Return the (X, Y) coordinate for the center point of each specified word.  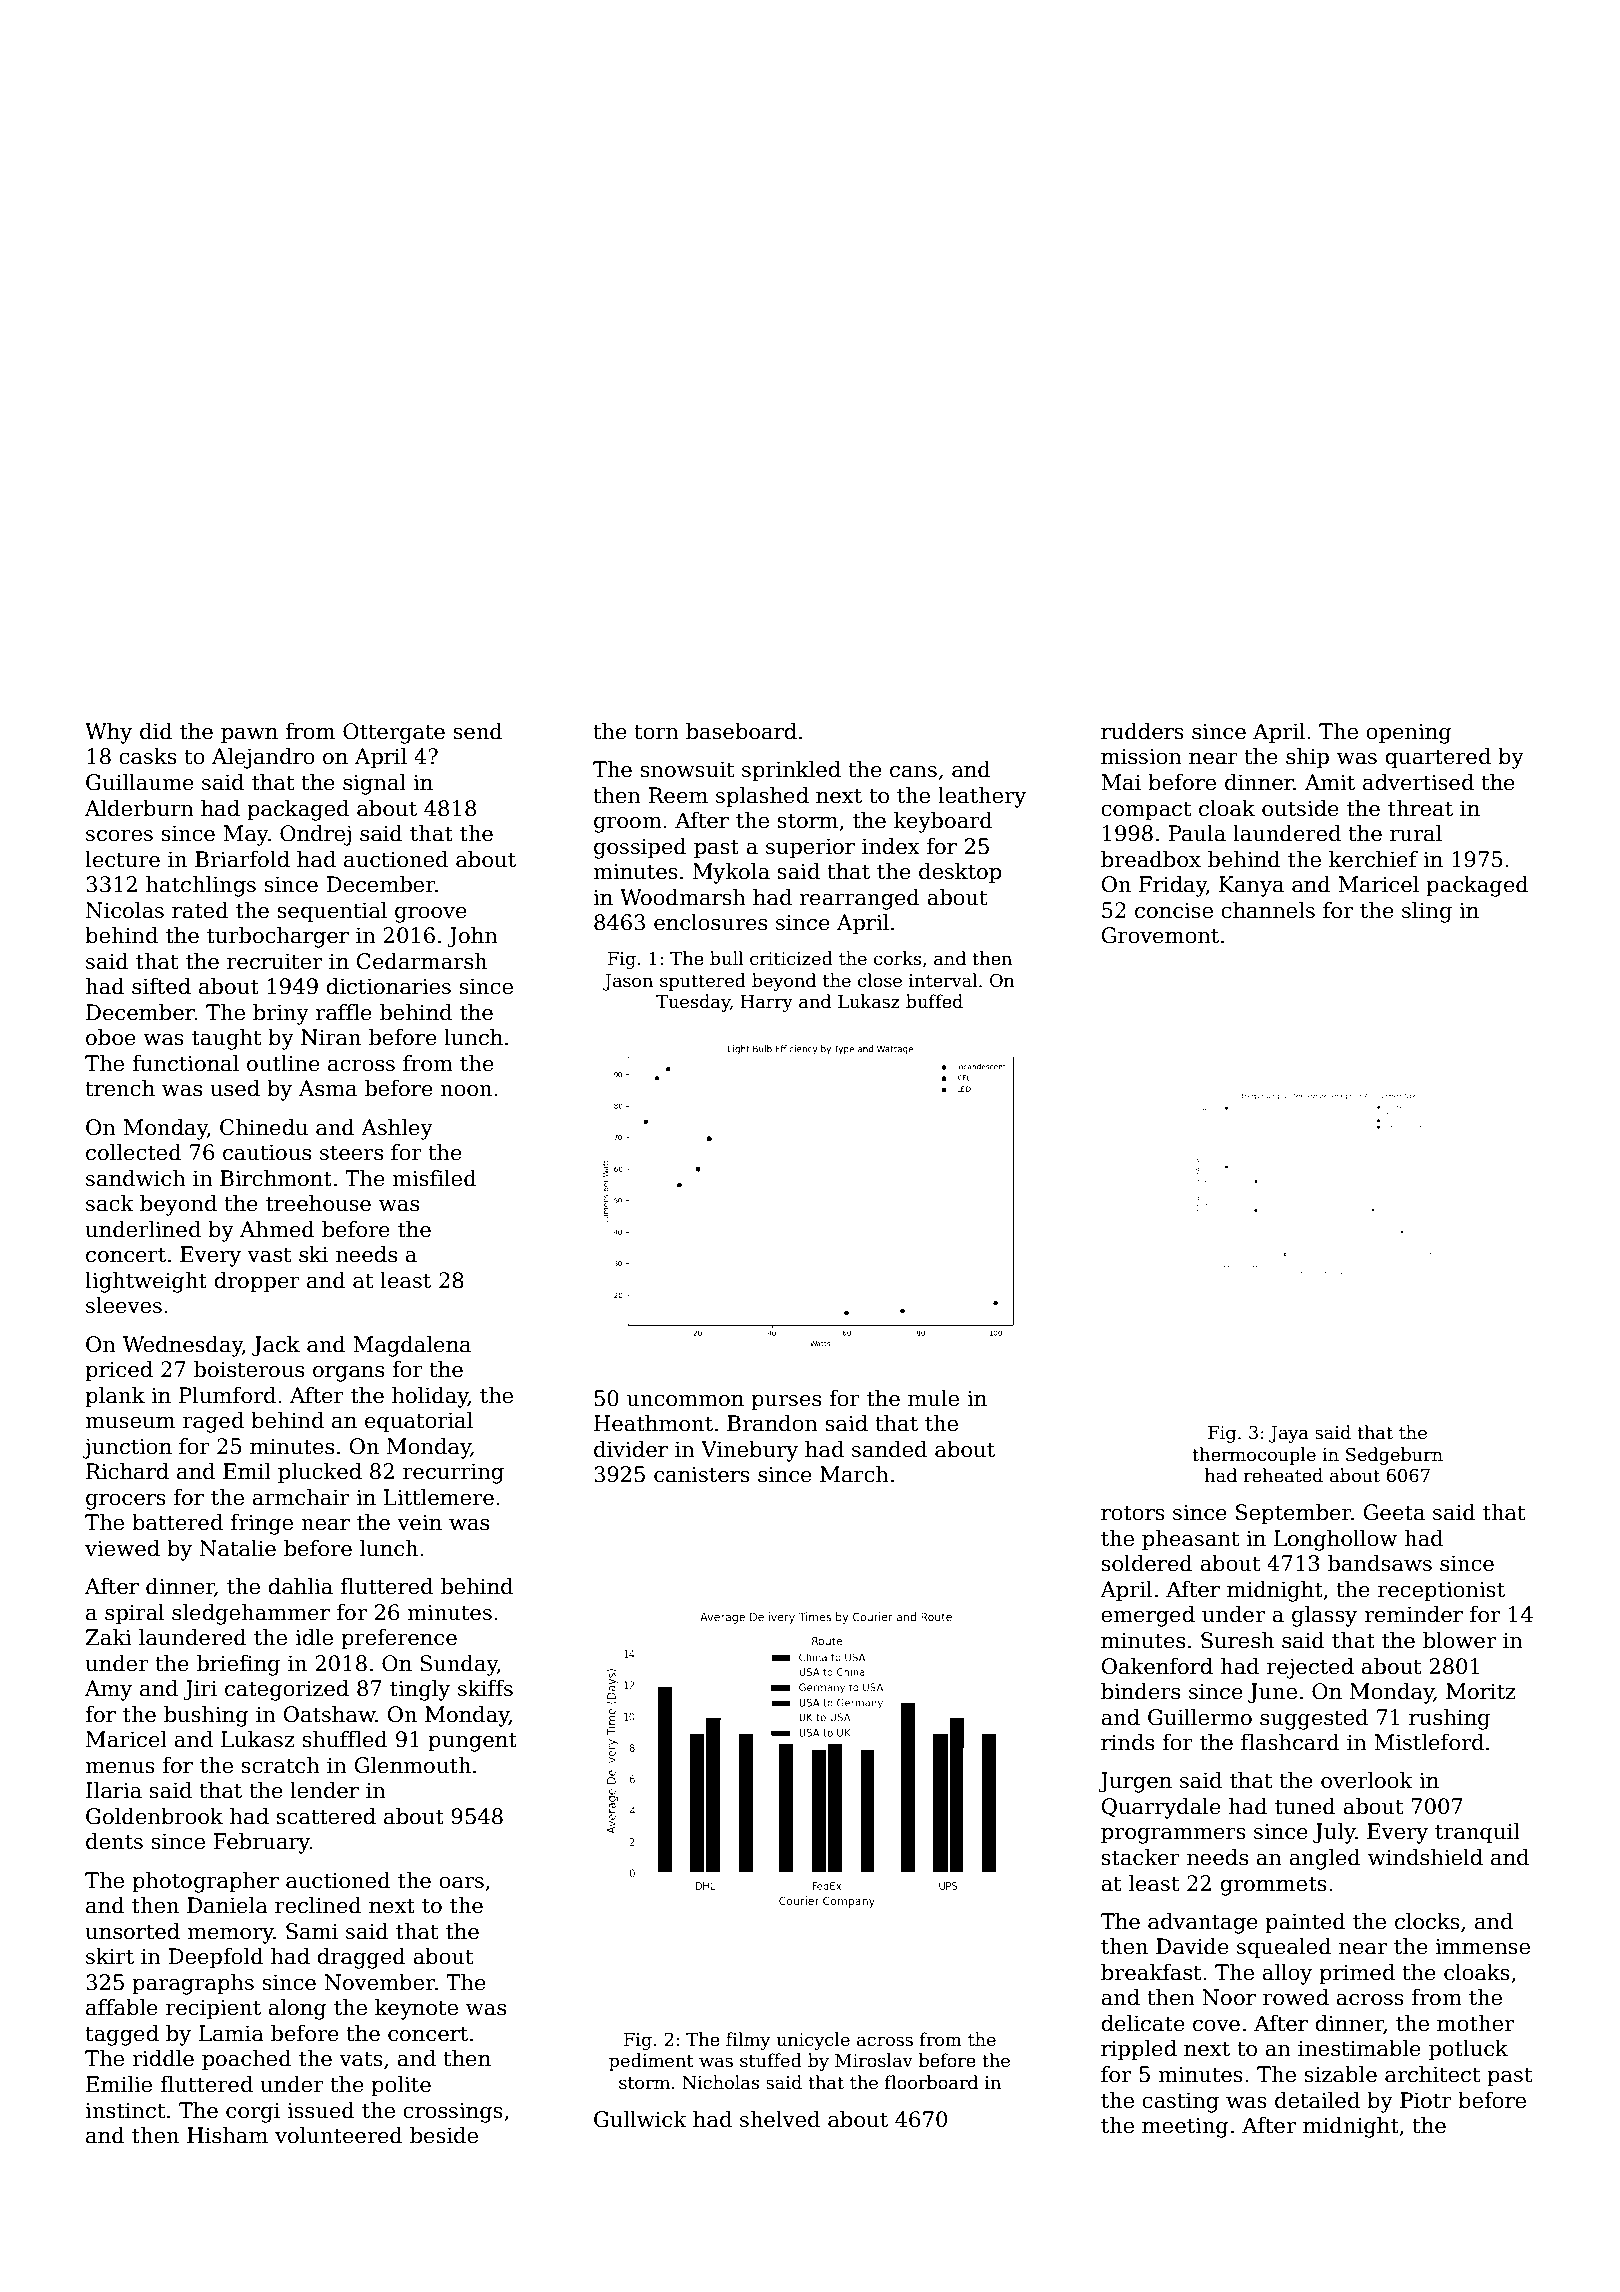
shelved (780, 2119)
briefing (238, 1665)
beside (444, 2135)
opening (1409, 733)
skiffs (485, 1688)
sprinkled (791, 771)
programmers (1173, 1836)
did (156, 731)
